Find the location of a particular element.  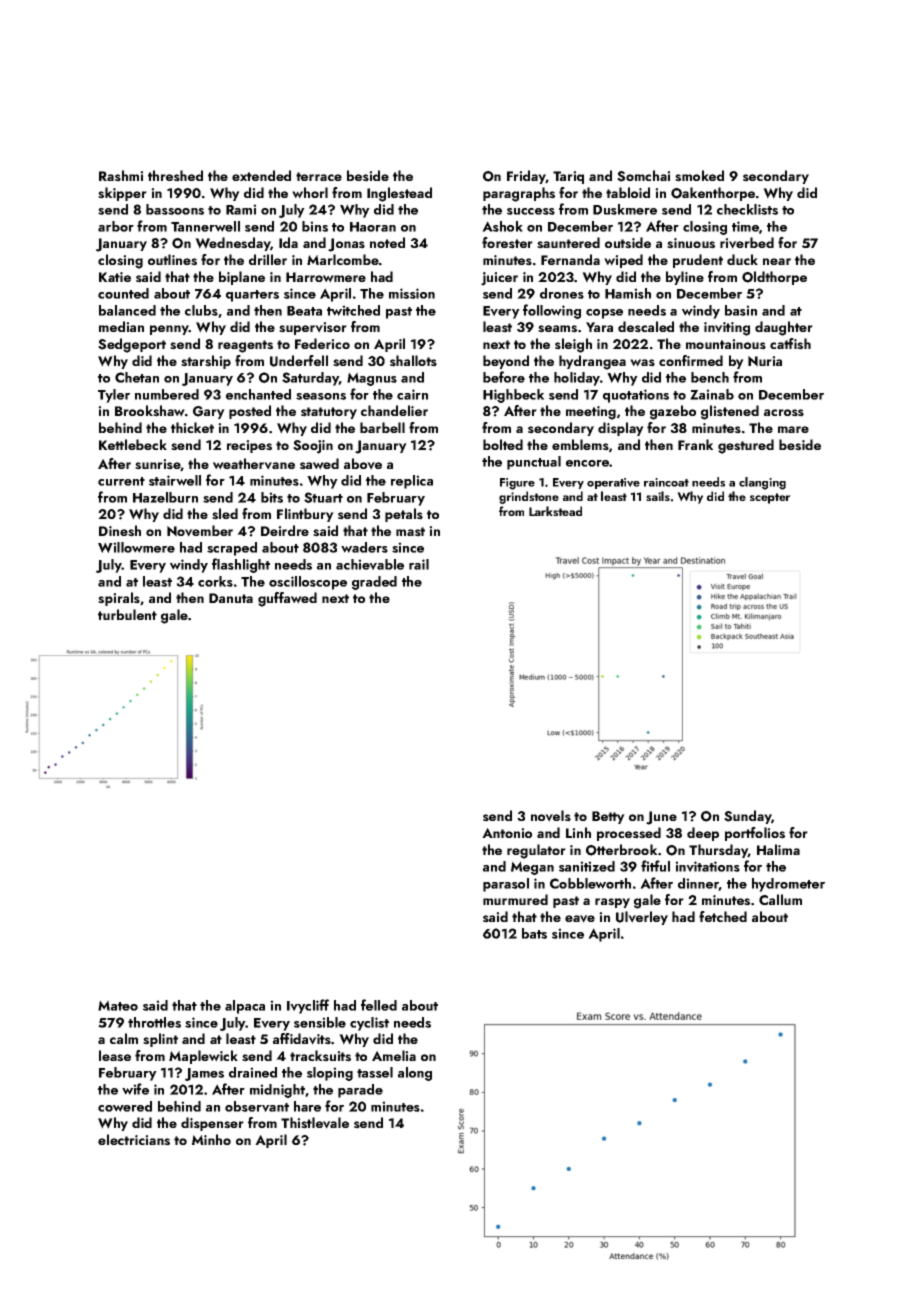

quarters is located at coordinates (252, 296).
